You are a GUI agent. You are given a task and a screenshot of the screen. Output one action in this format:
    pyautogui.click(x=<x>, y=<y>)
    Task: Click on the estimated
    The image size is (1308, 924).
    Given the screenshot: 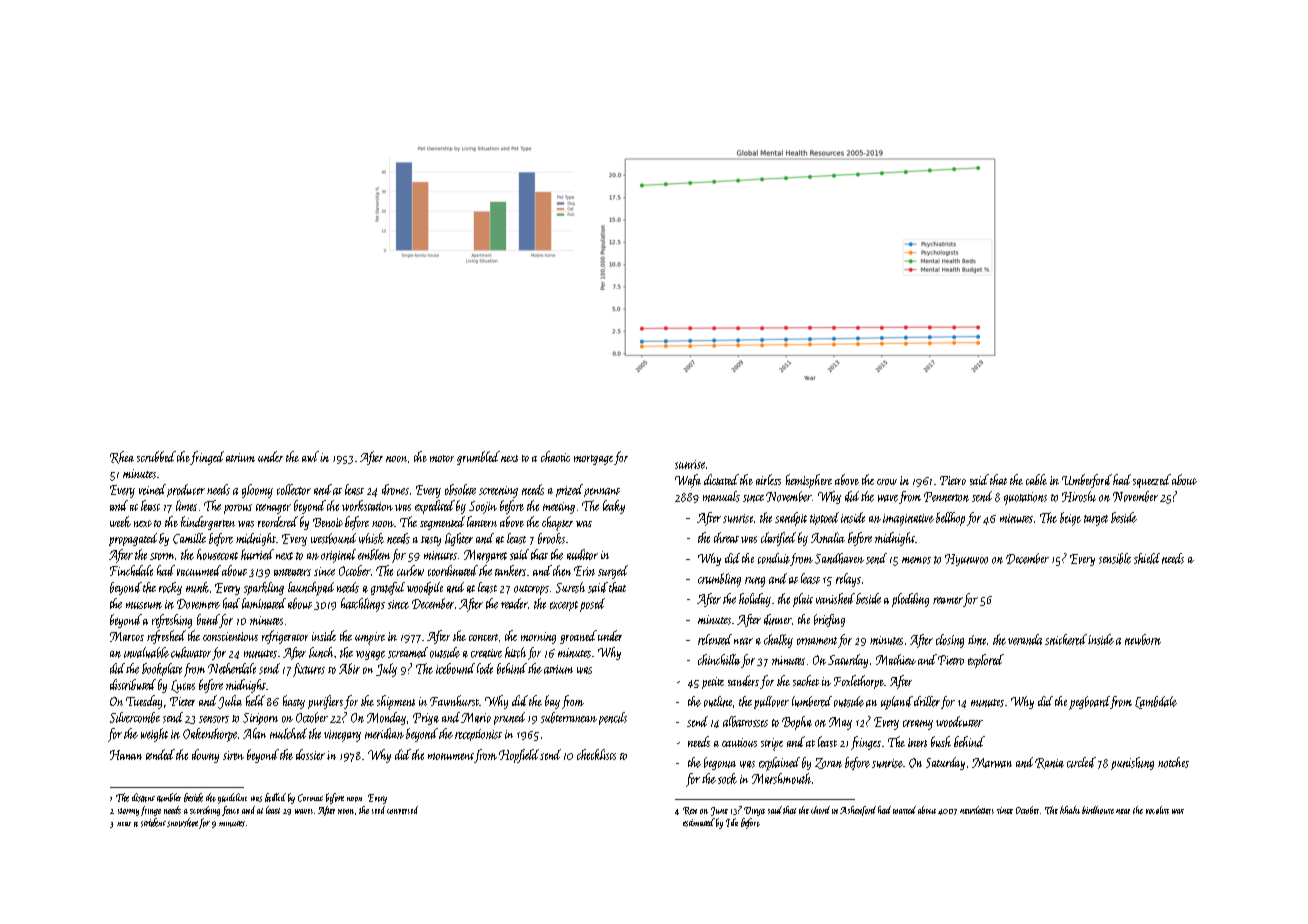 What is the action you would take?
    pyautogui.click(x=699, y=822)
